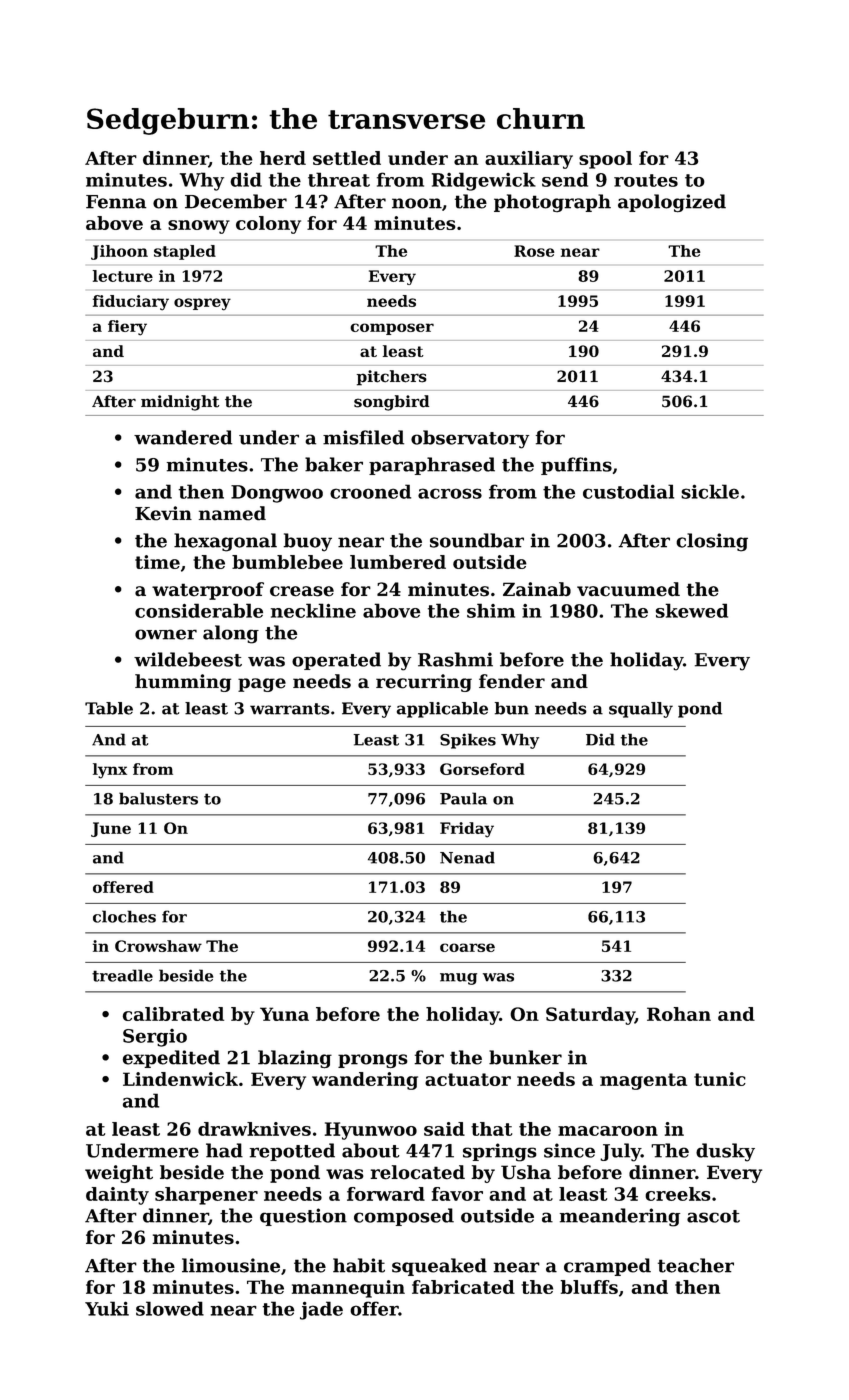 This screenshot has width=849, height=1400. Describe the element at coordinates (590, 1016) in the screenshot. I see `Saturday` at that location.
